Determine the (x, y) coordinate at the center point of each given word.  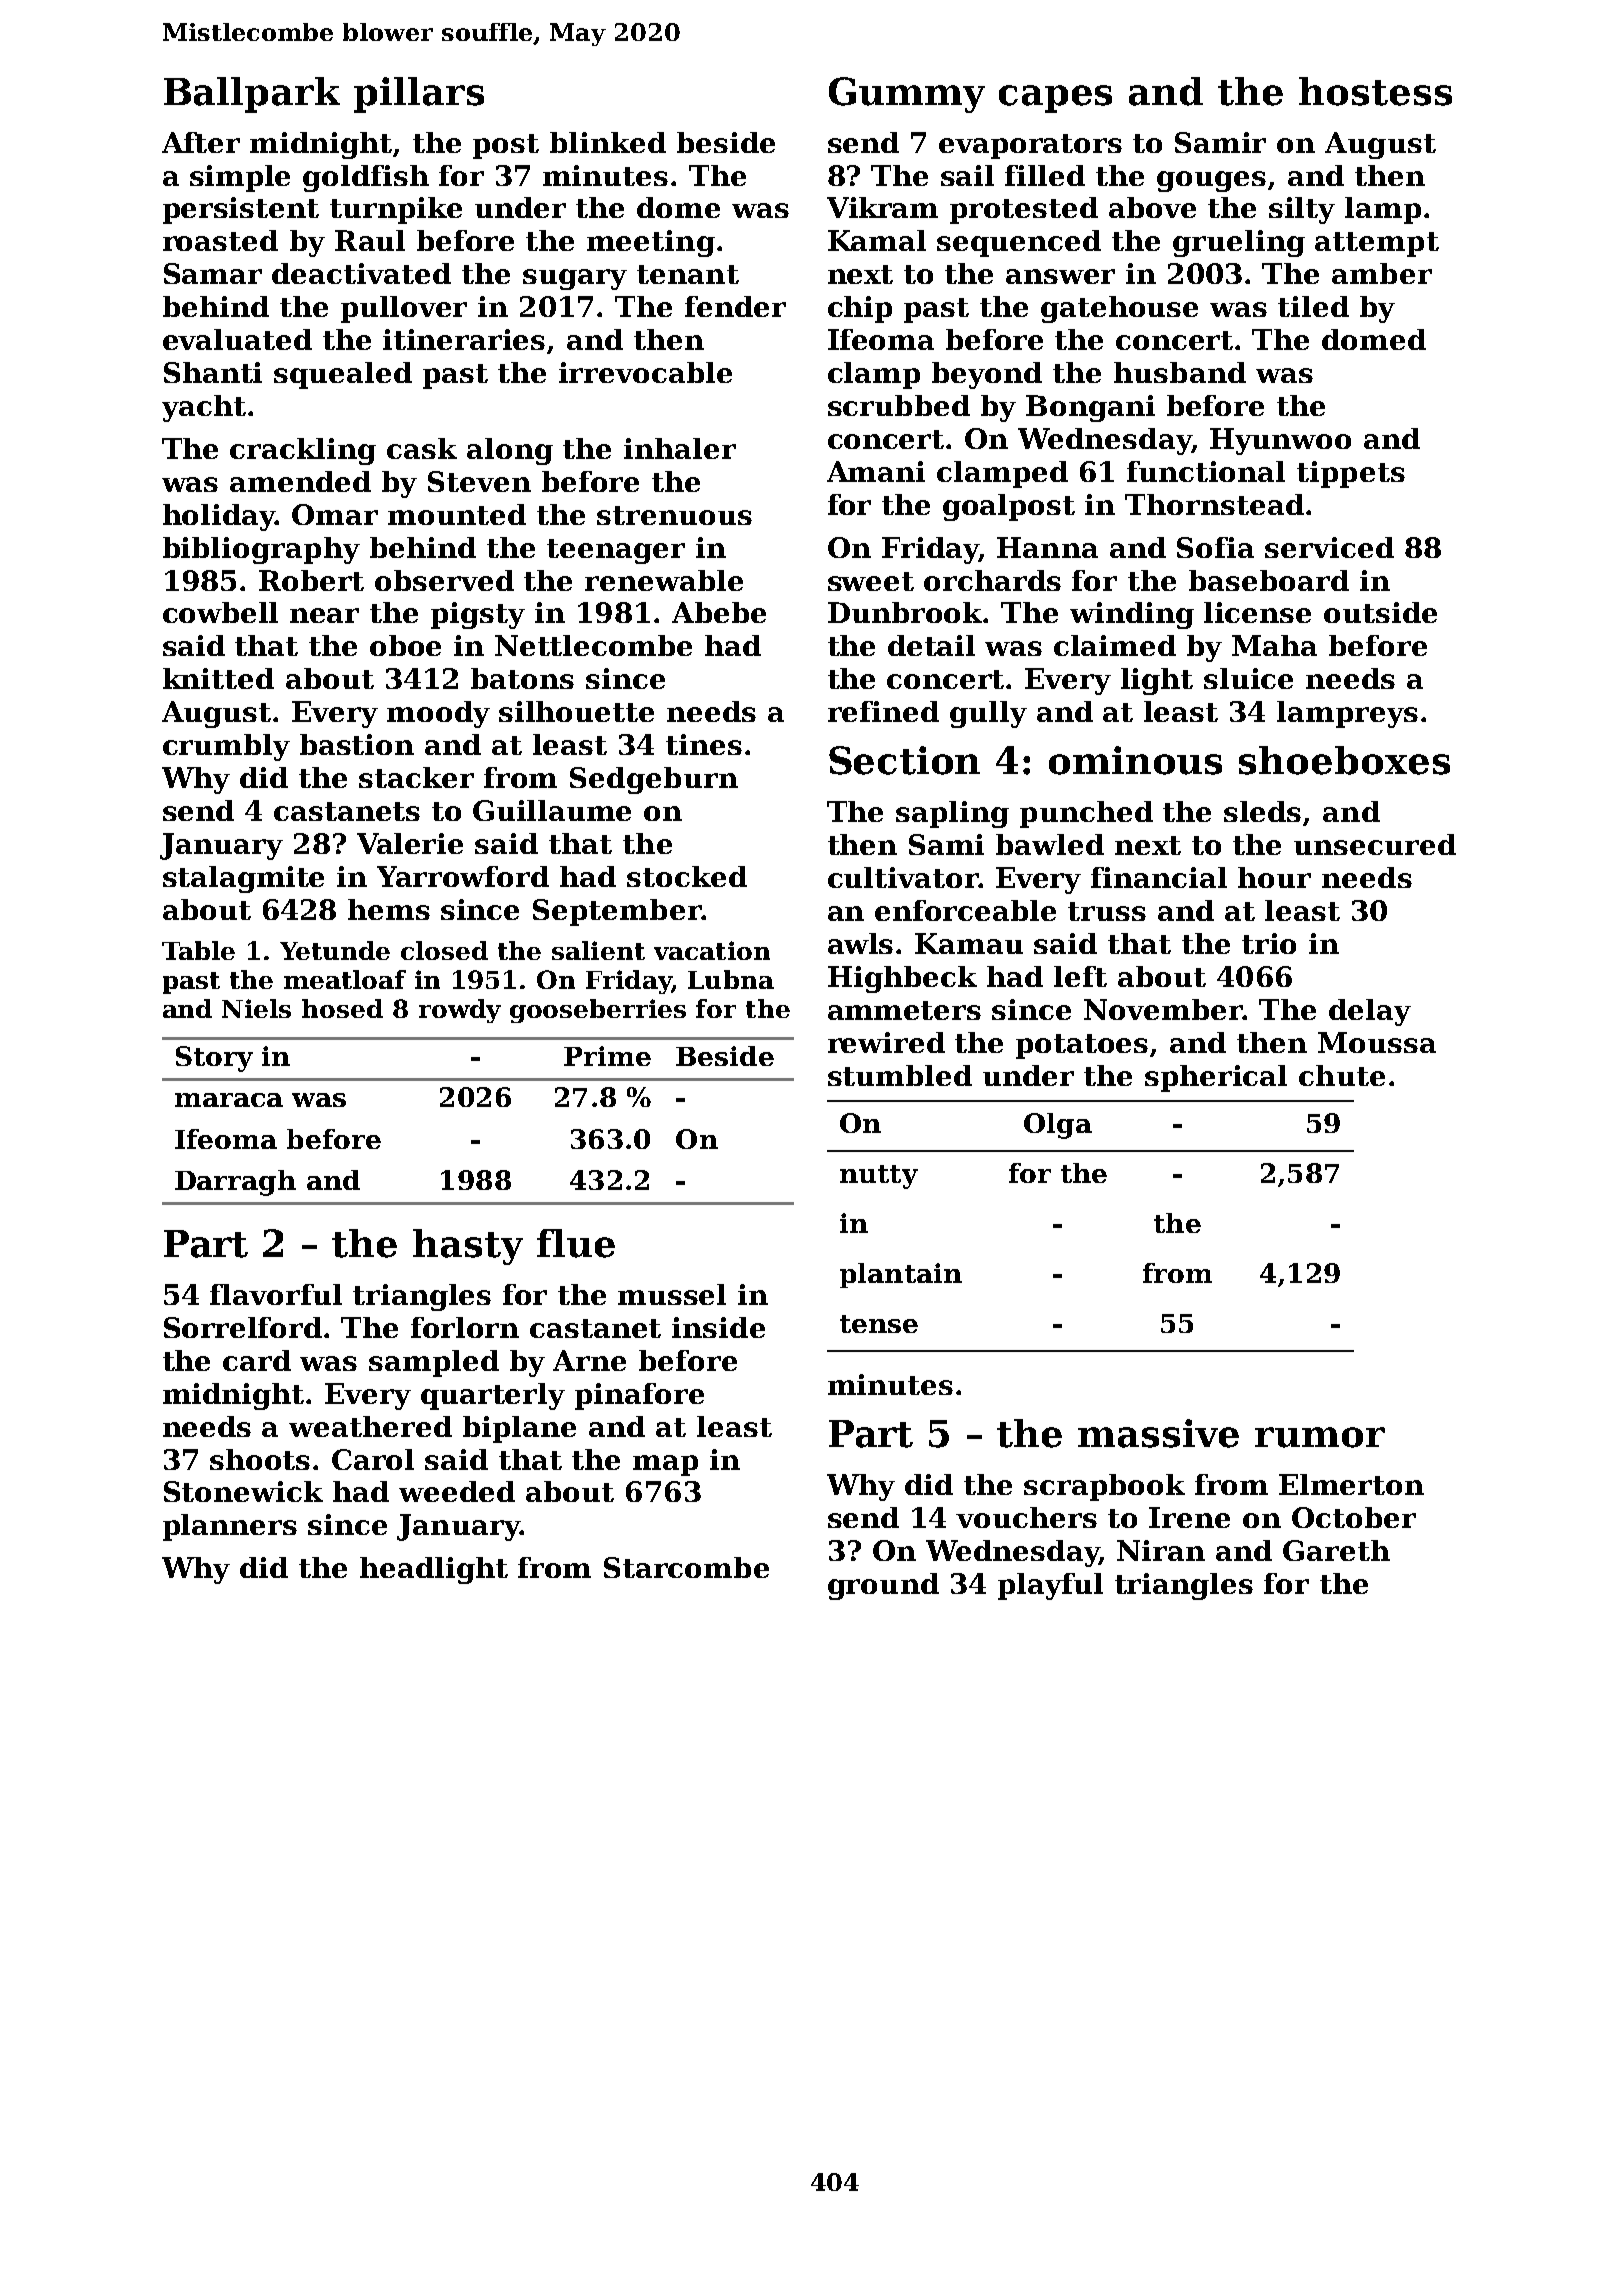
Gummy (907, 95)
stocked (687, 876)
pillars (419, 95)
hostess (1375, 91)
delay (1370, 1012)
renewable (664, 580)
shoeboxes (1344, 760)
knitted (218, 678)
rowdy (460, 1011)
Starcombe (686, 1567)
